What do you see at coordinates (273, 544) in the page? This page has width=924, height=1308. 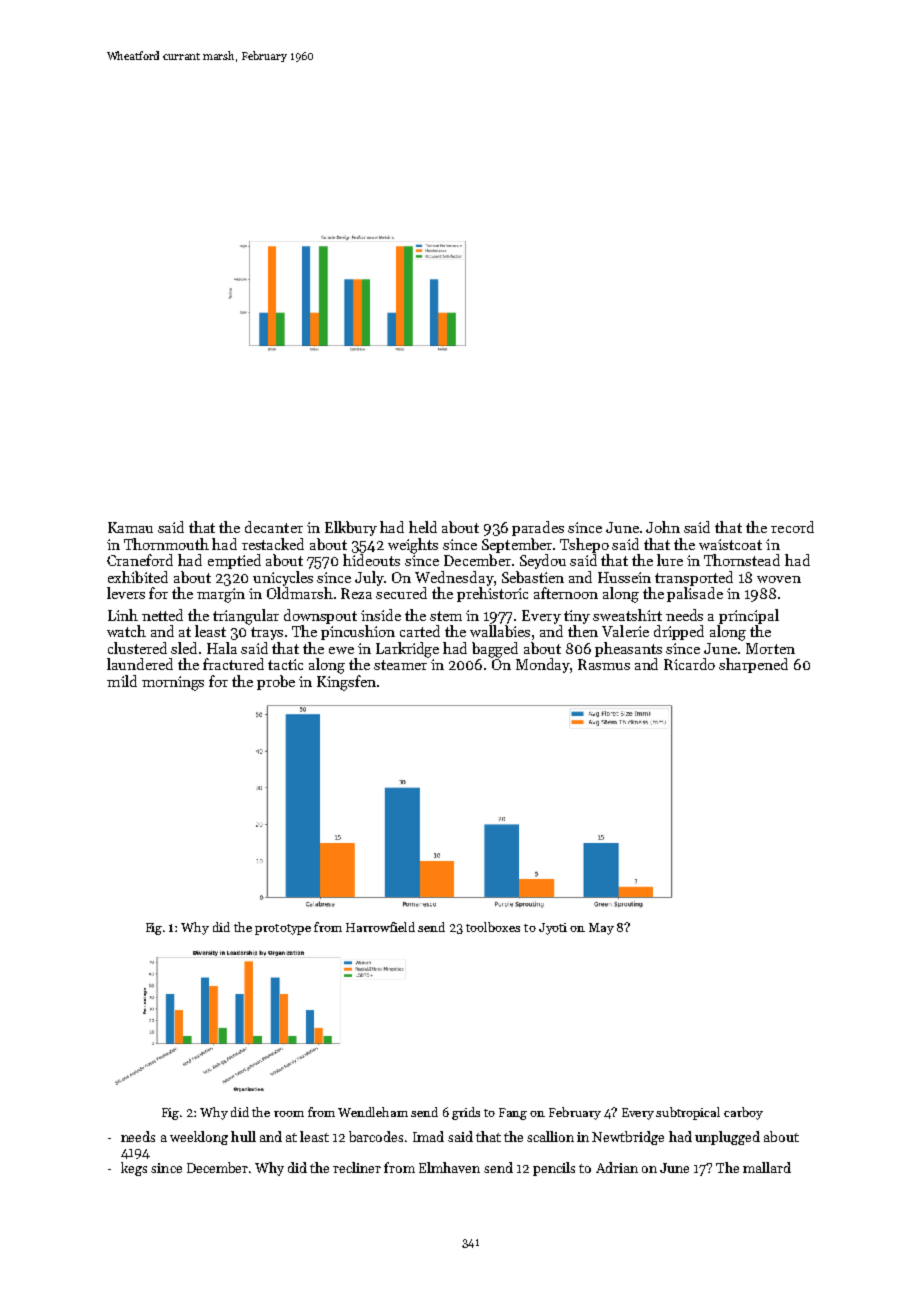 I see `restacked` at bounding box center [273, 544].
